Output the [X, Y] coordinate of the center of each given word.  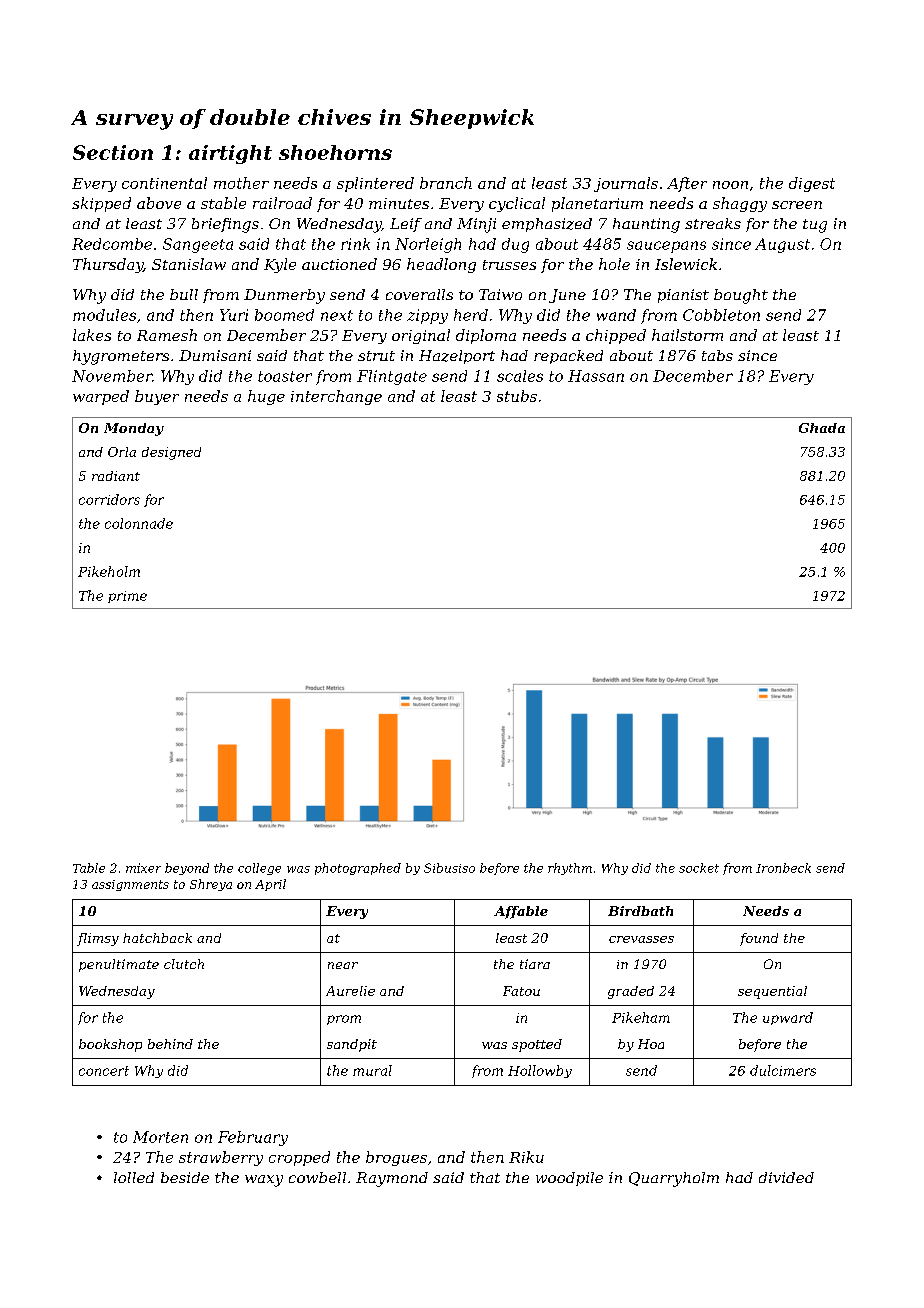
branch [446, 183]
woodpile [569, 1179]
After [687, 184]
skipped [101, 204]
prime [127, 597]
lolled [134, 1177]
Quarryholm [674, 1179]
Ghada [822, 428]
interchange [336, 397]
